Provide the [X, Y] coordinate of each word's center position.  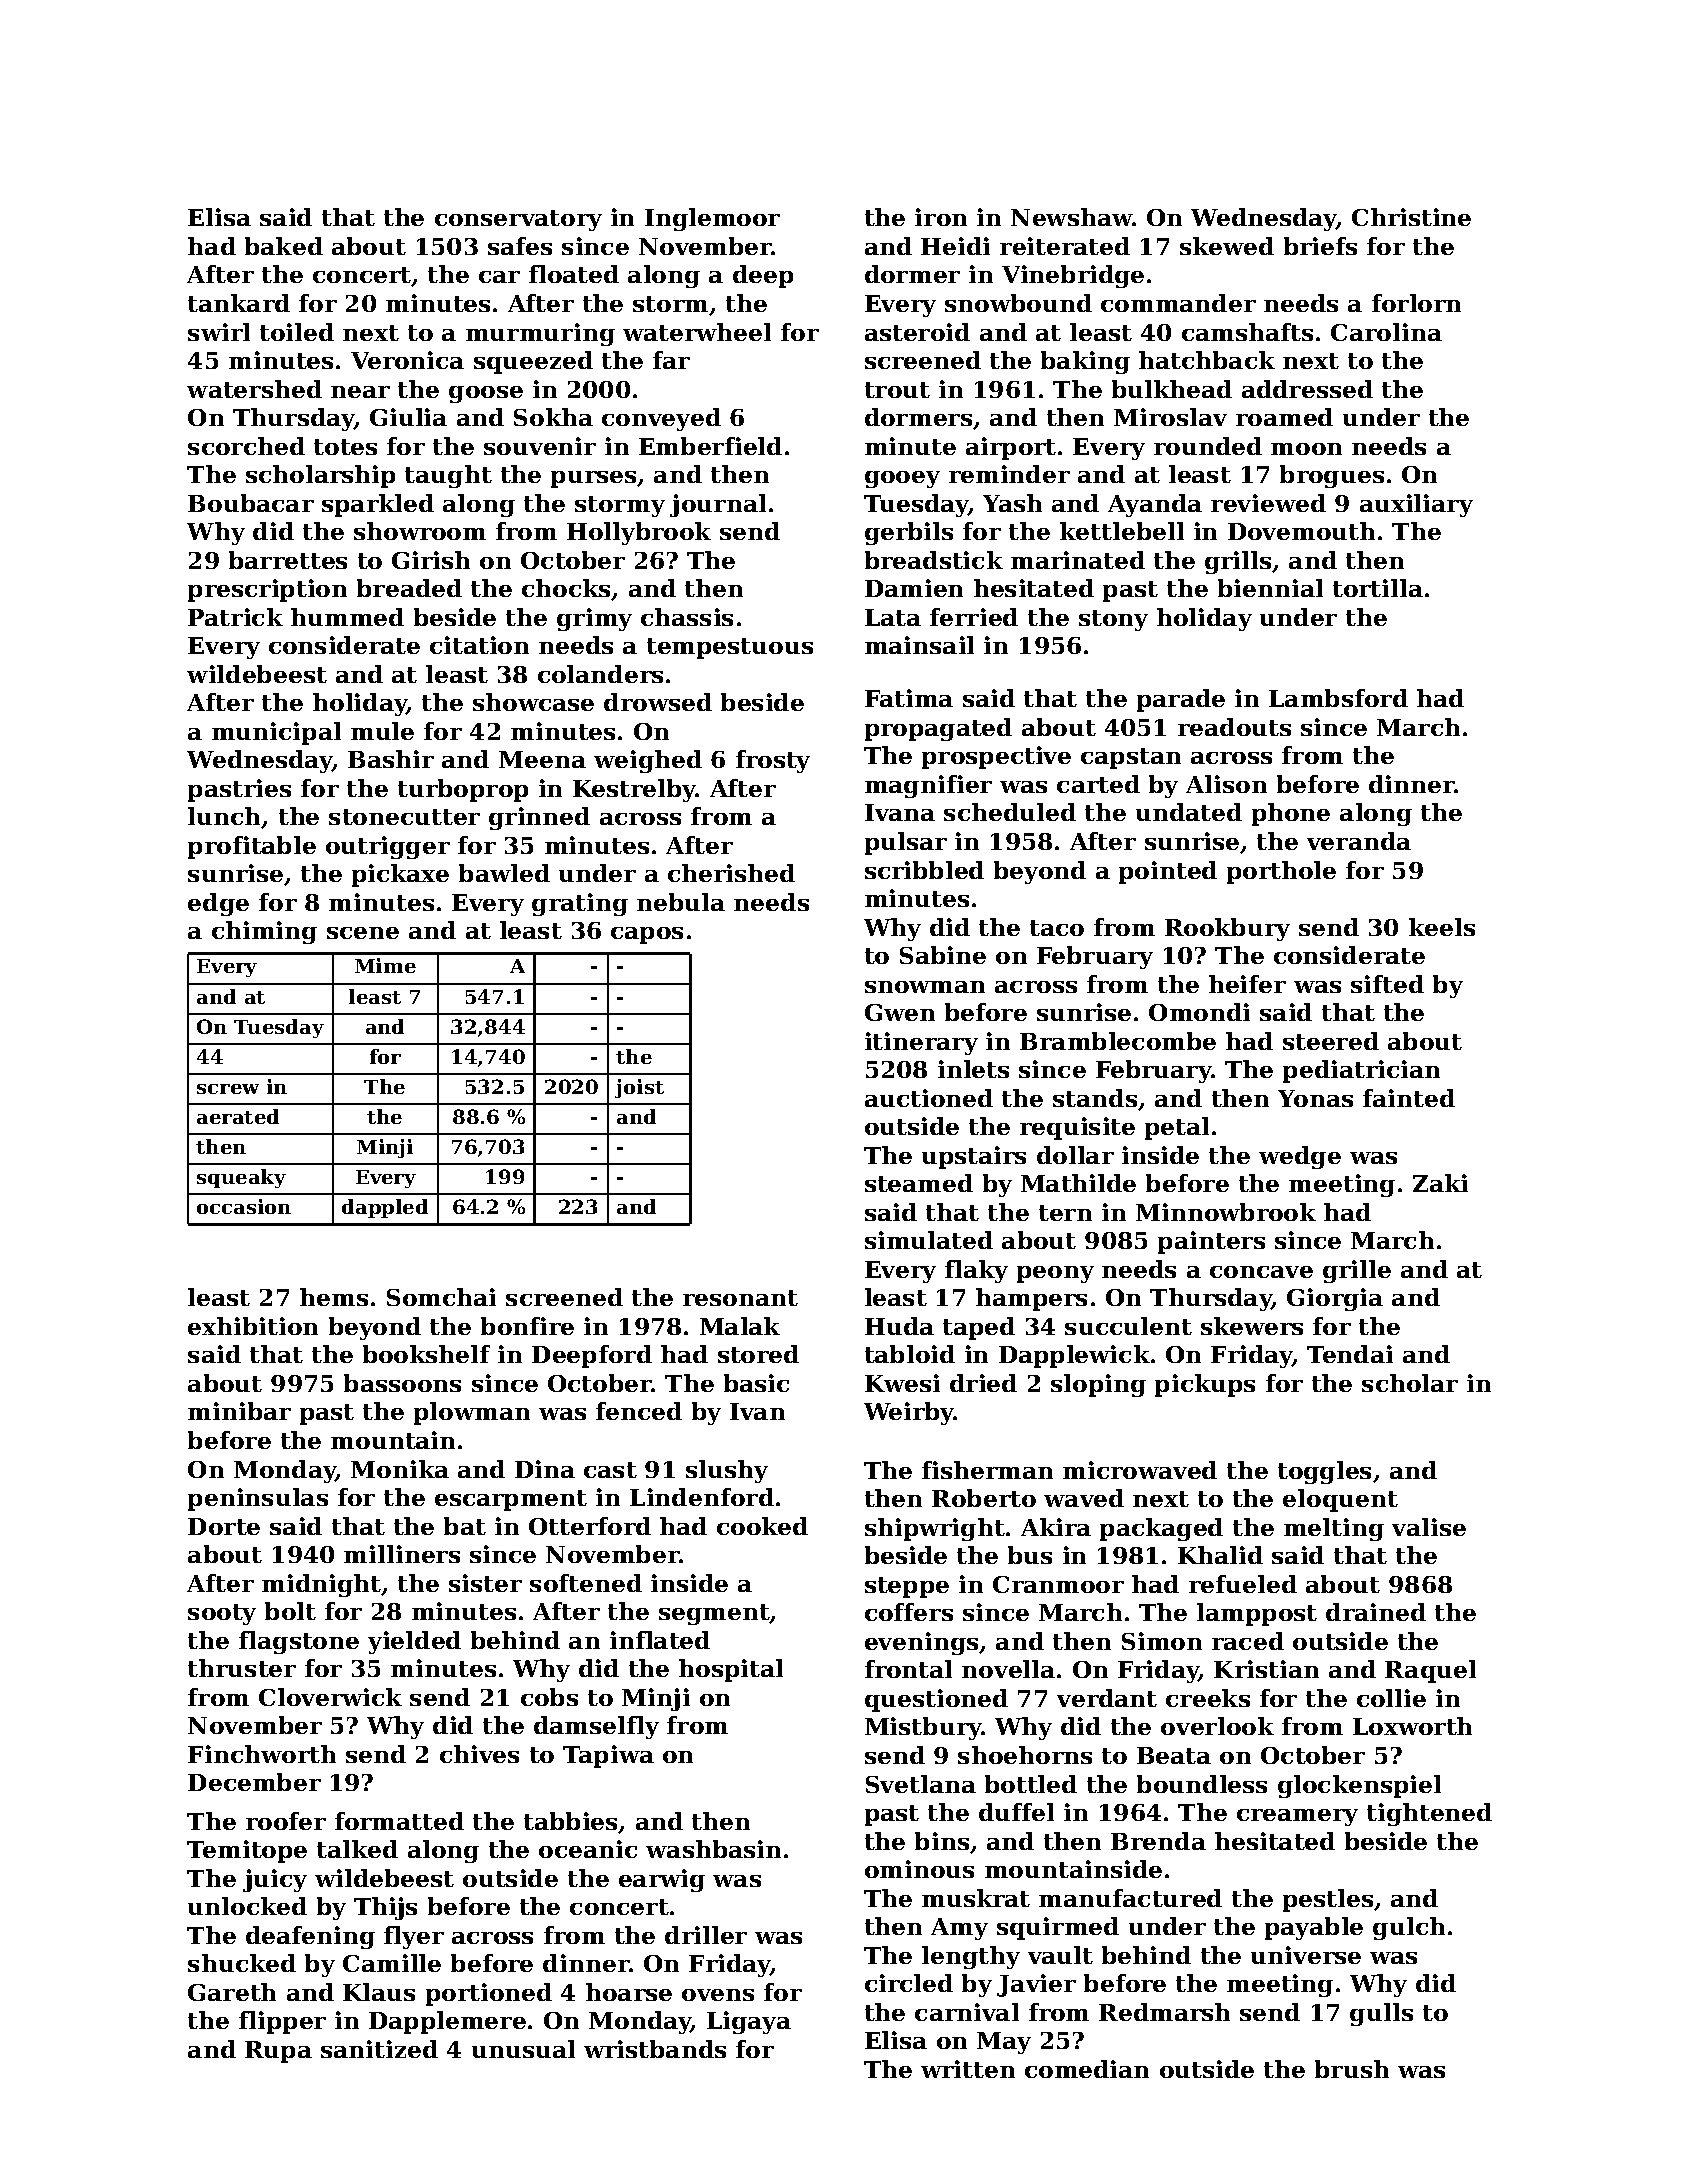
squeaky [241, 1178]
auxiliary [1416, 505]
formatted [399, 1821]
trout [897, 390]
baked [284, 246]
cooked [762, 1526]
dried [983, 1383]
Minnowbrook [1226, 1212]
